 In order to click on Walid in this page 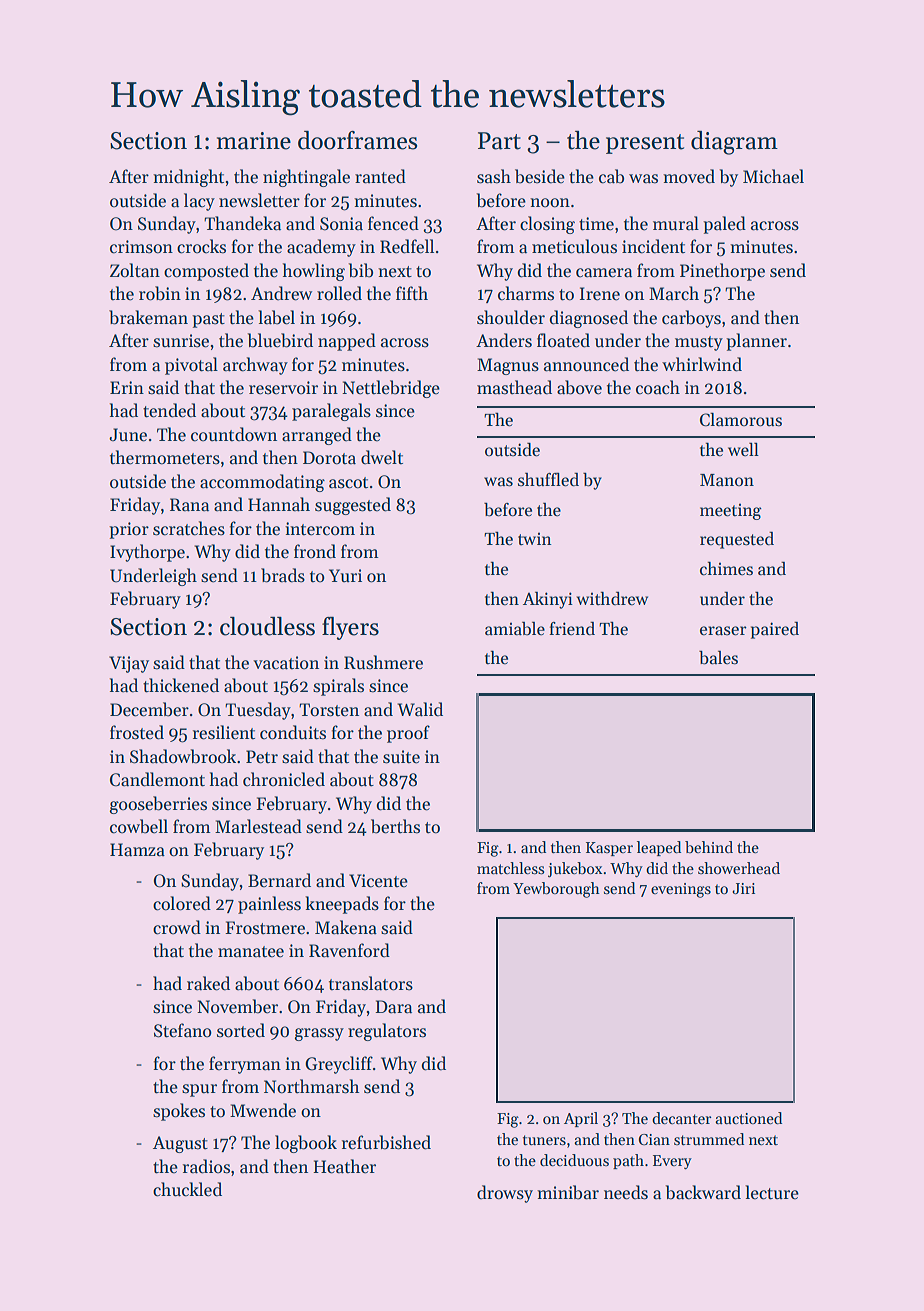, I will do `click(420, 709)`.
